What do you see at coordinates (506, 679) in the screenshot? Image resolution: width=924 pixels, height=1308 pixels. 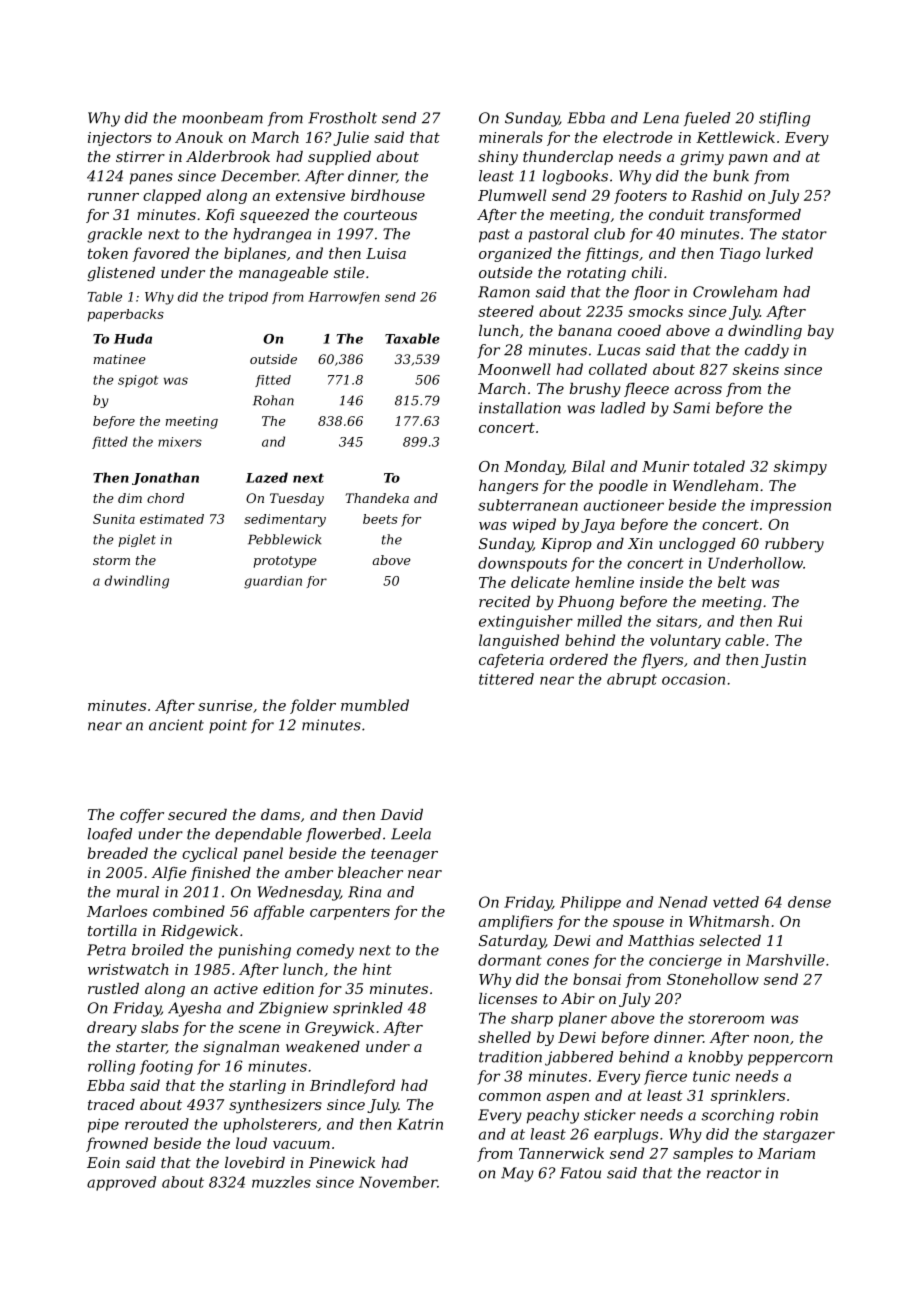 I see `tittered` at bounding box center [506, 679].
